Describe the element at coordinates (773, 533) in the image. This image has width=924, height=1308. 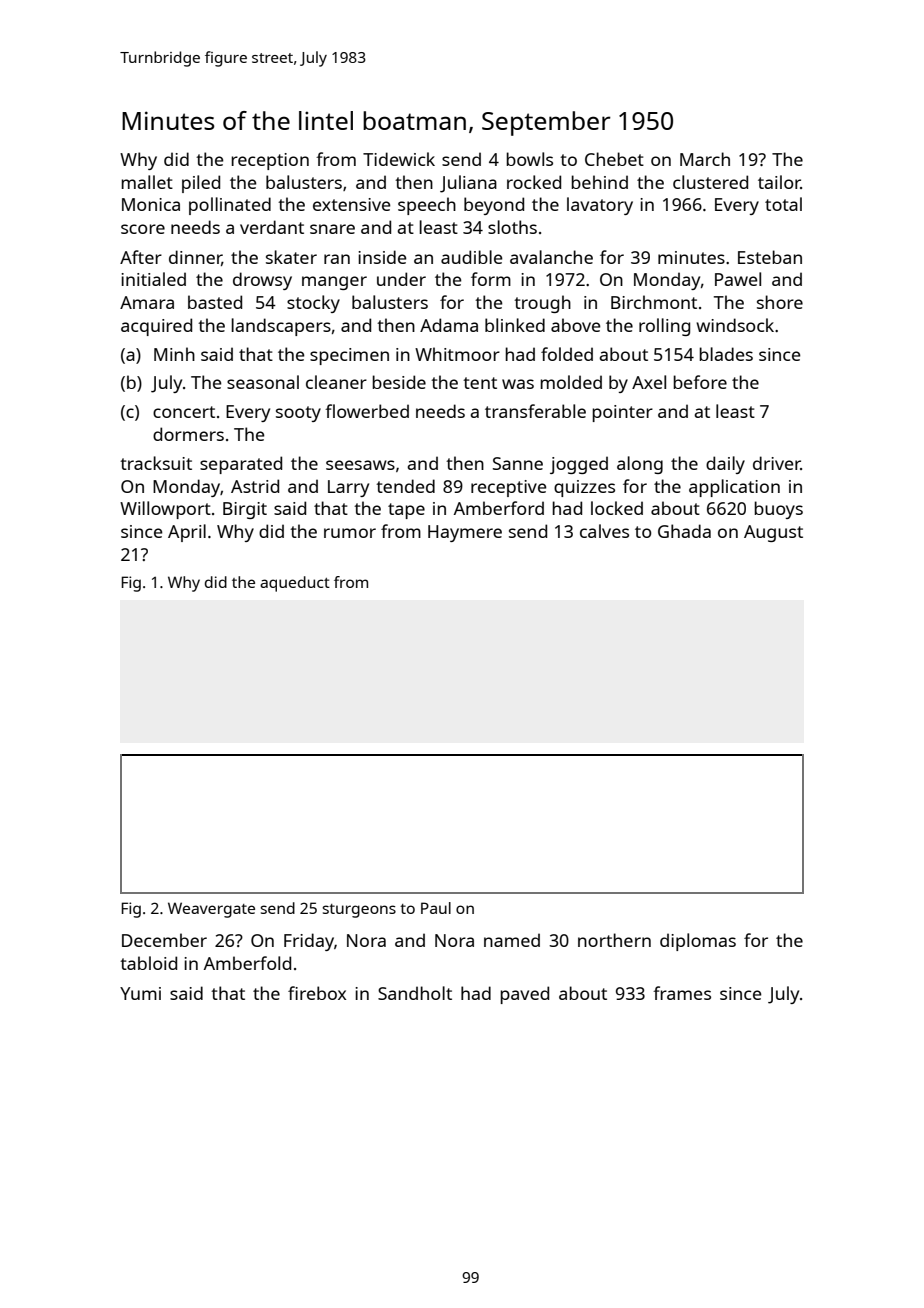
I see `August` at that location.
